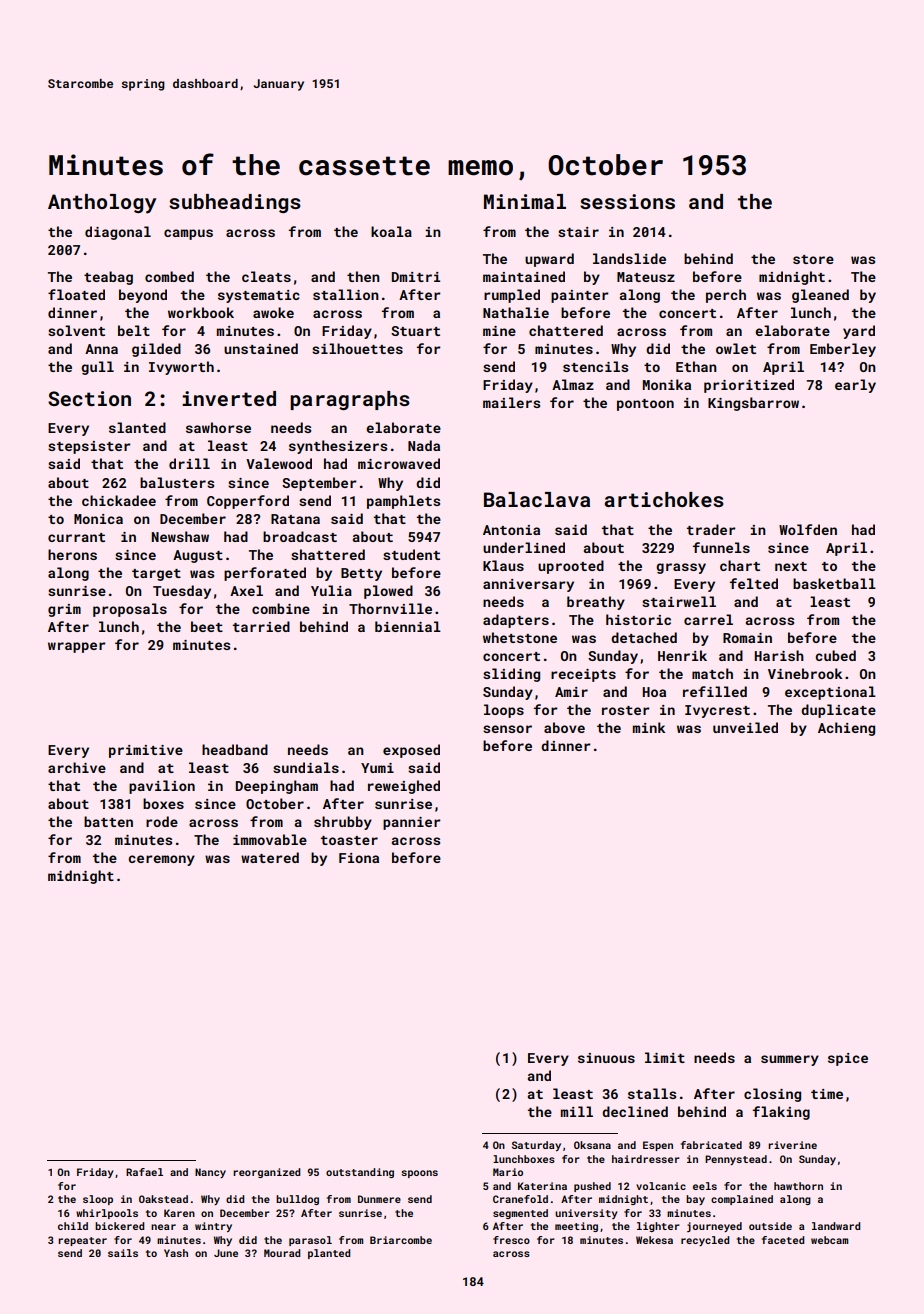  What do you see at coordinates (627, 201) in the screenshot?
I see `sessions` at bounding box center [627, 201].
